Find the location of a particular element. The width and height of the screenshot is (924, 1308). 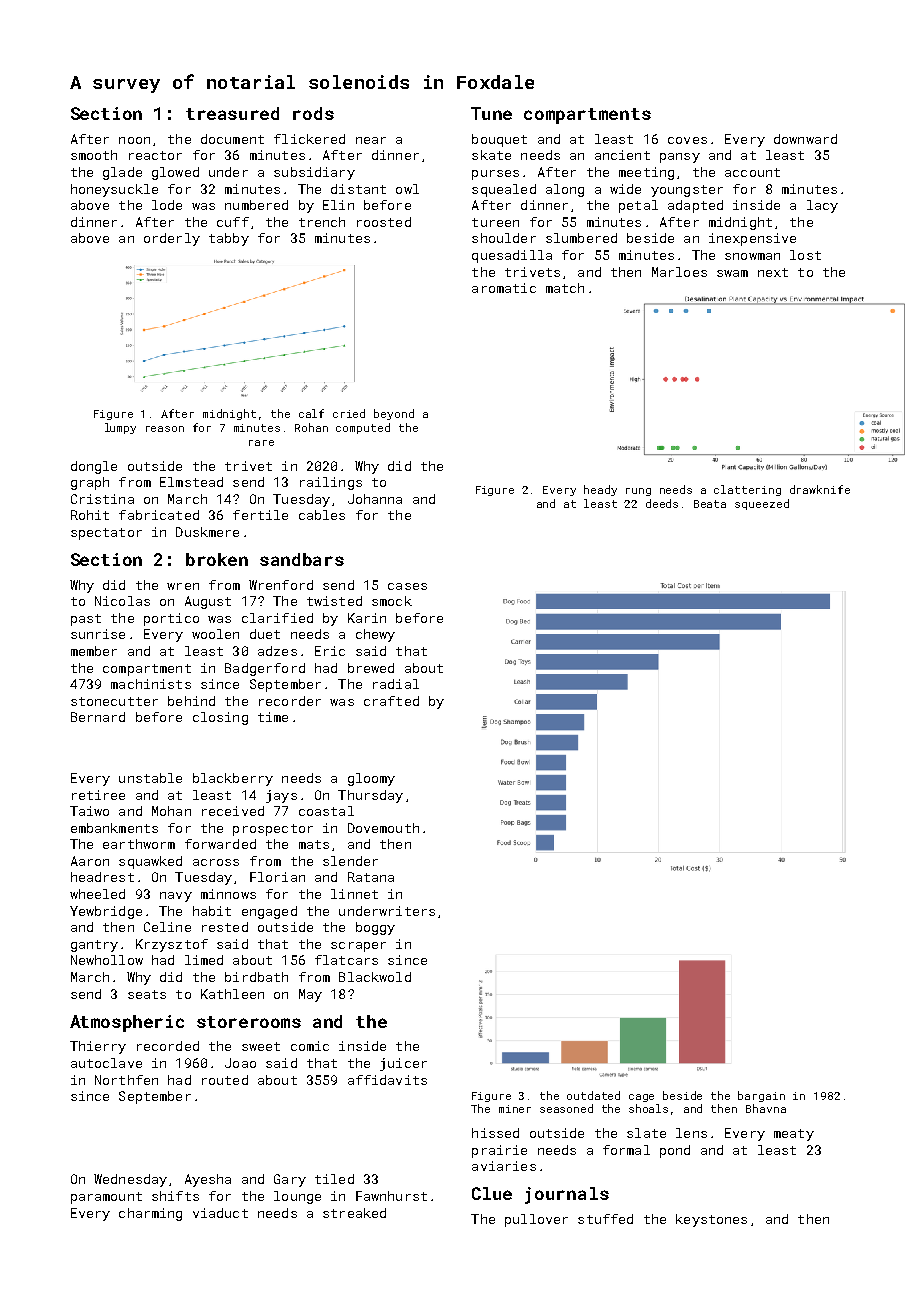

tabby is located at coordinates (229, 239).
